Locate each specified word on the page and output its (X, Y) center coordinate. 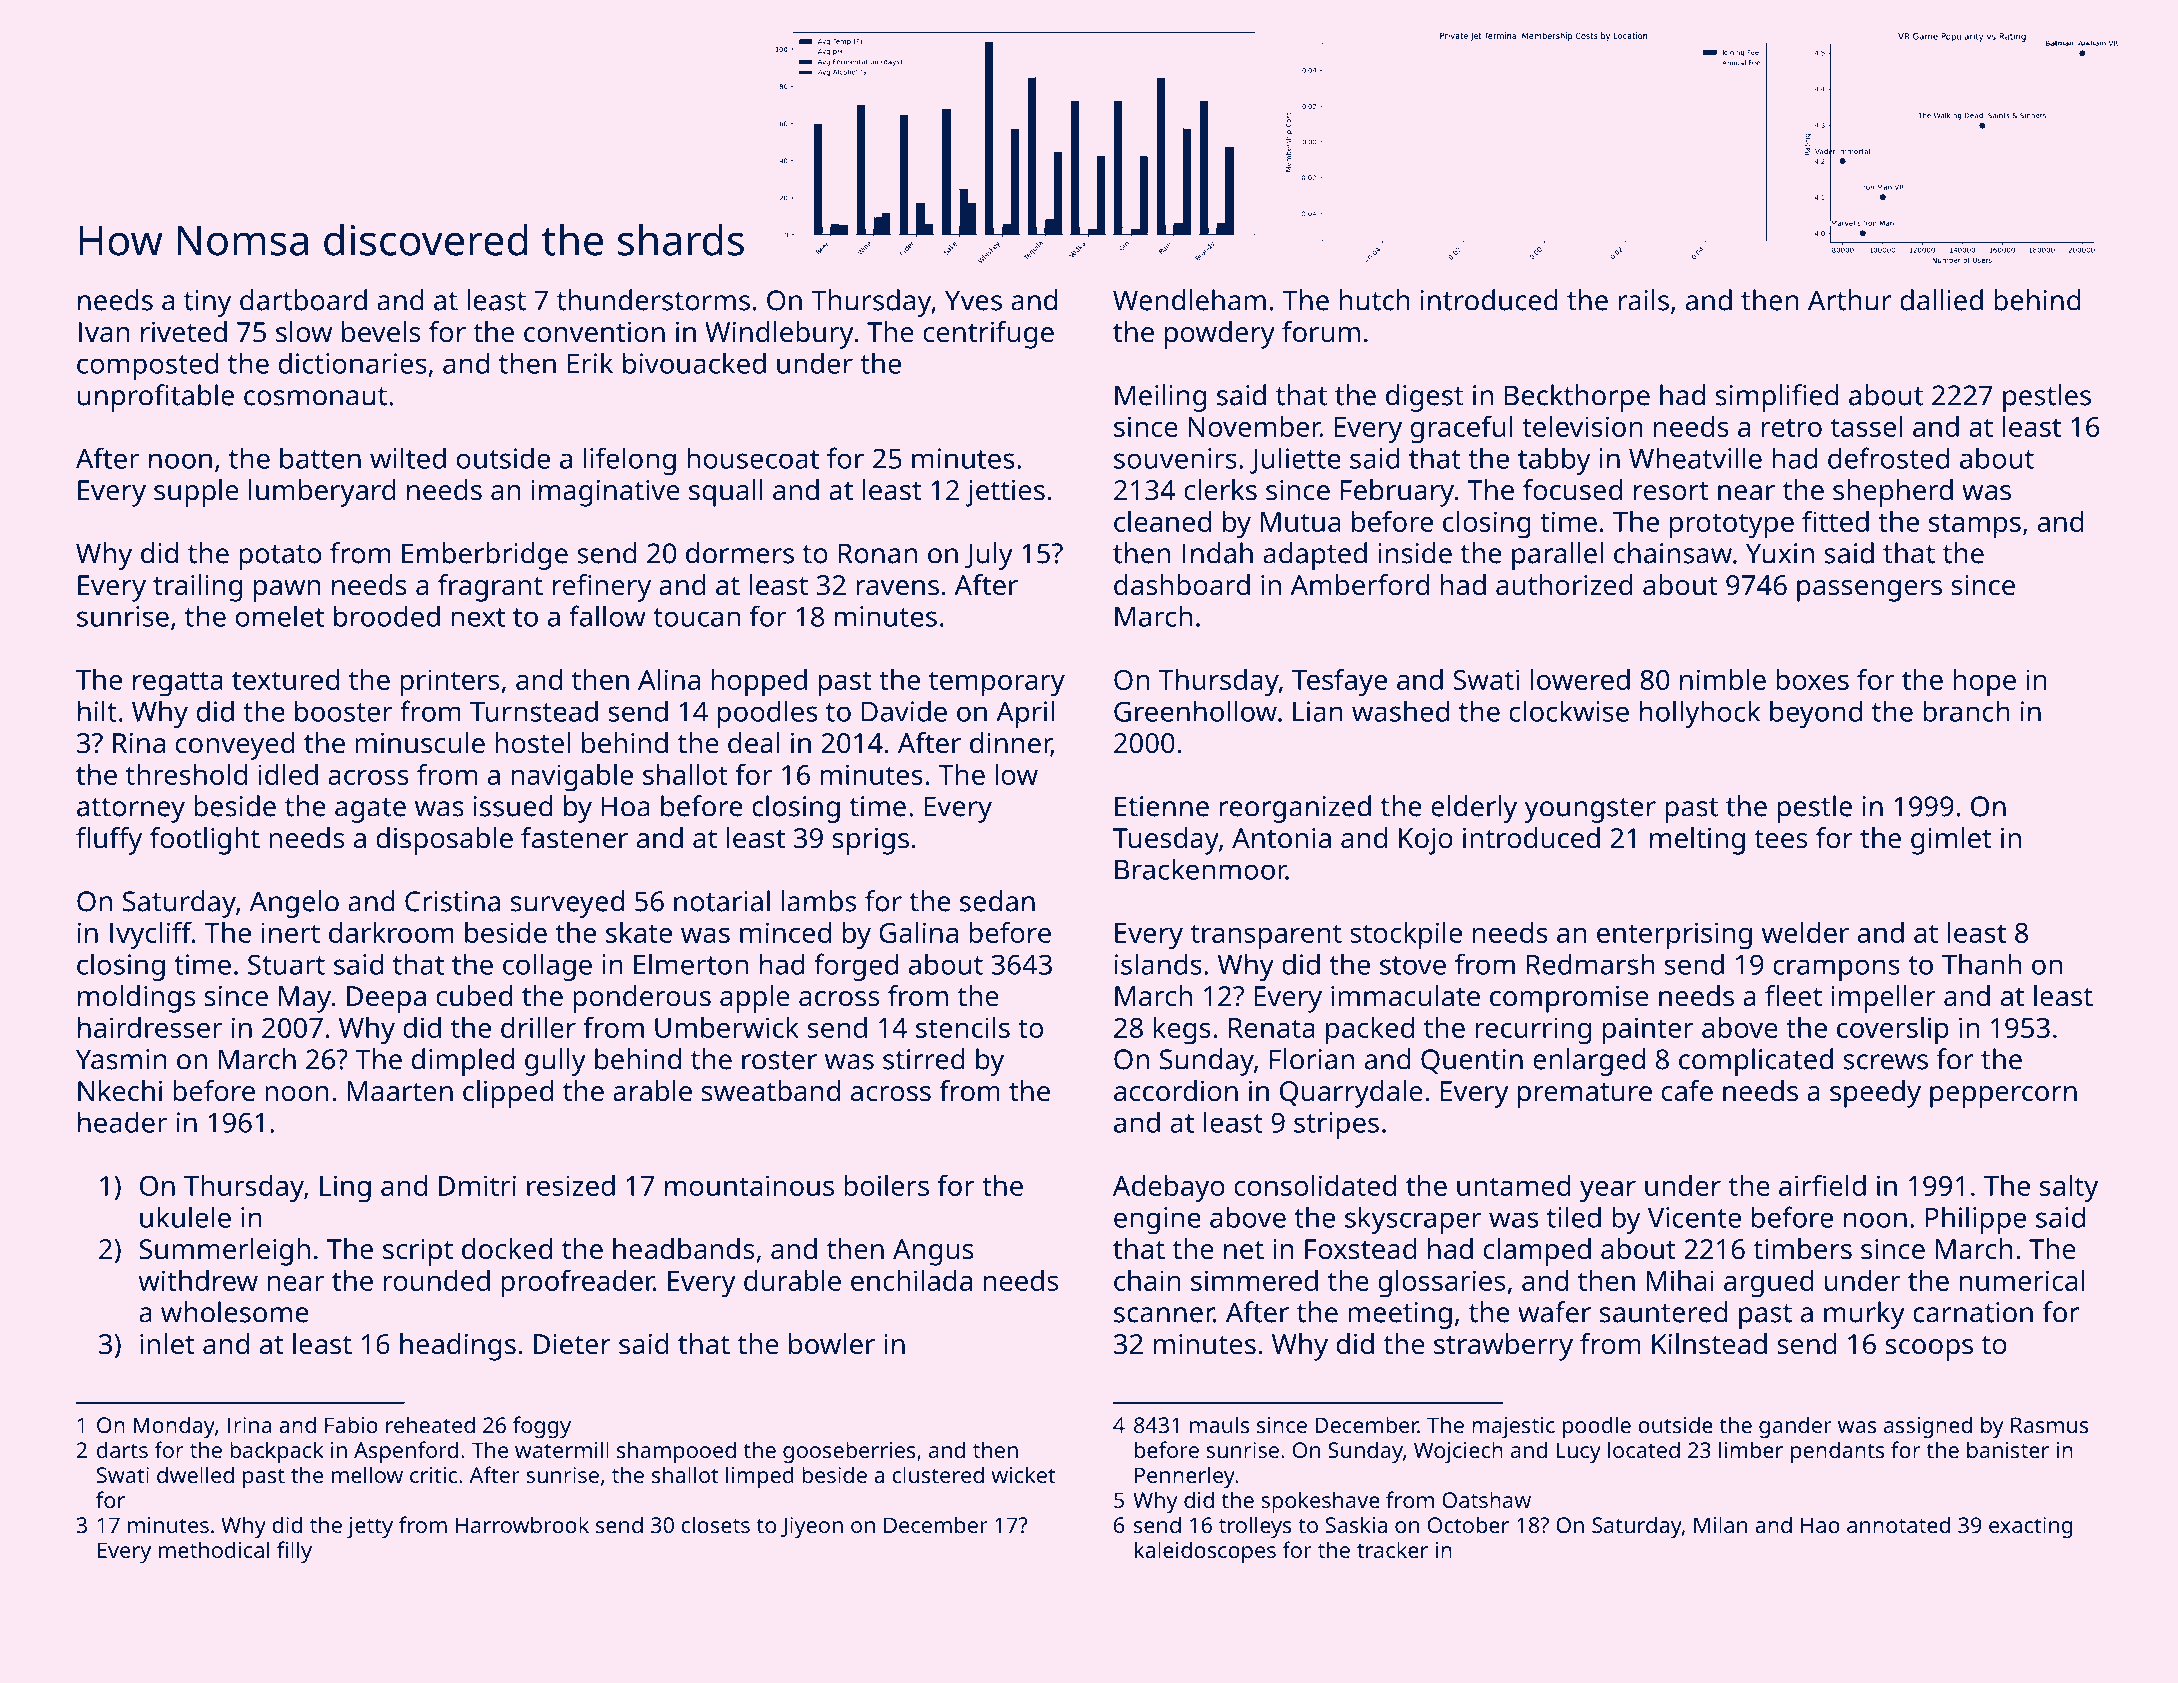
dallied (1941, 300)
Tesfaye (1339, 682)
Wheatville (1695, 458)
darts (122, 1449)
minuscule (420, 743)
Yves (973, 300)
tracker (1392, 1549)
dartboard (303, 300)
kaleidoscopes (1205, 1552)
